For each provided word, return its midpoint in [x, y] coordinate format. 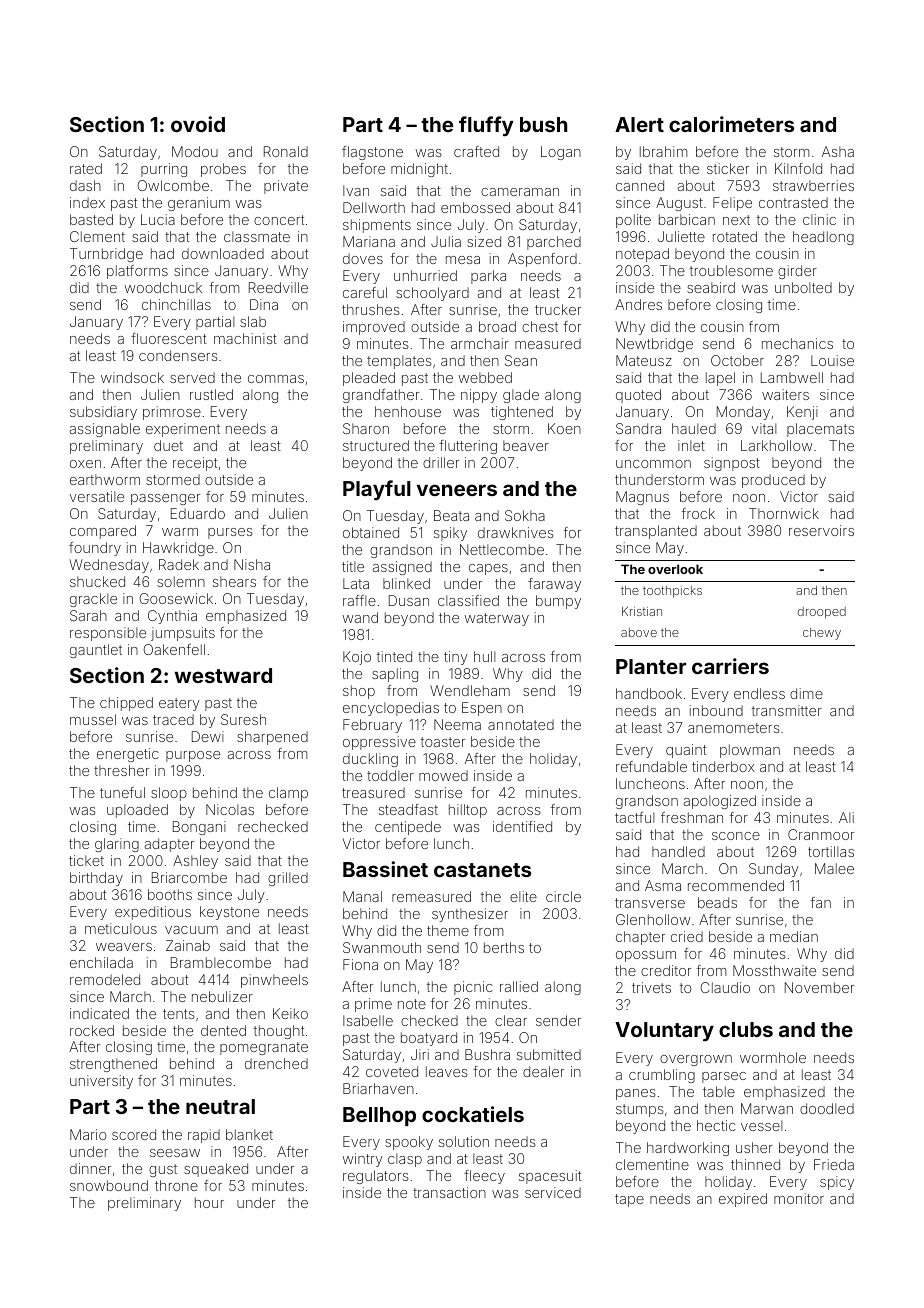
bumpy [558, 602]
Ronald [286, 151]
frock [698, 513]
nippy [479, 396]
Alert [639, 124]
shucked [97, 581]
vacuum [191, 930]
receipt [195, 464]
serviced [553, 1192]
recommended [736, 885]
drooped [822, 613]
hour [209, 1202]
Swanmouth [382, 947]
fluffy [486, 126]
